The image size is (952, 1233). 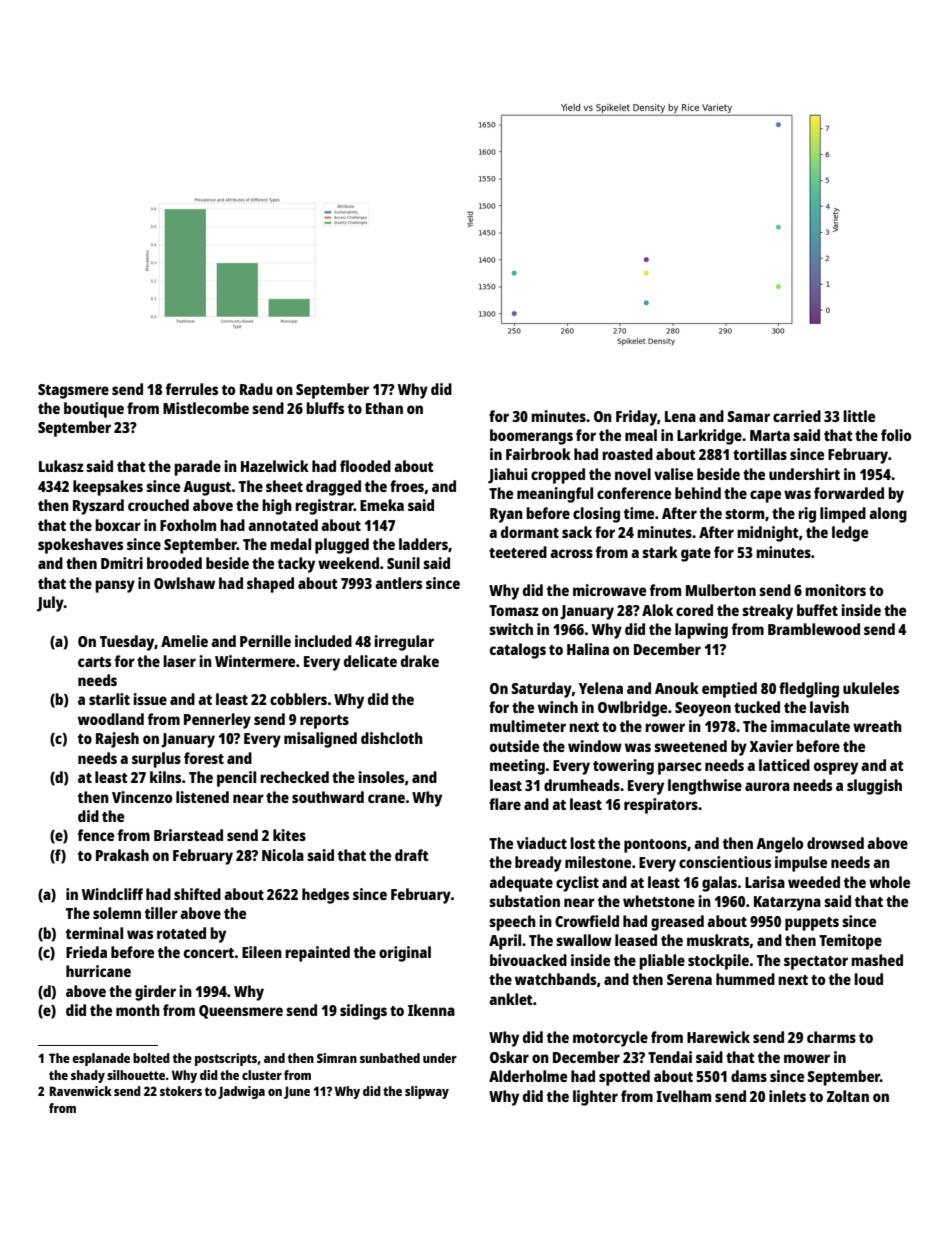 What do you see at coordinates (88, 1076) in the screenshot?
I see `shady` at bounding box center [88, 1076].
